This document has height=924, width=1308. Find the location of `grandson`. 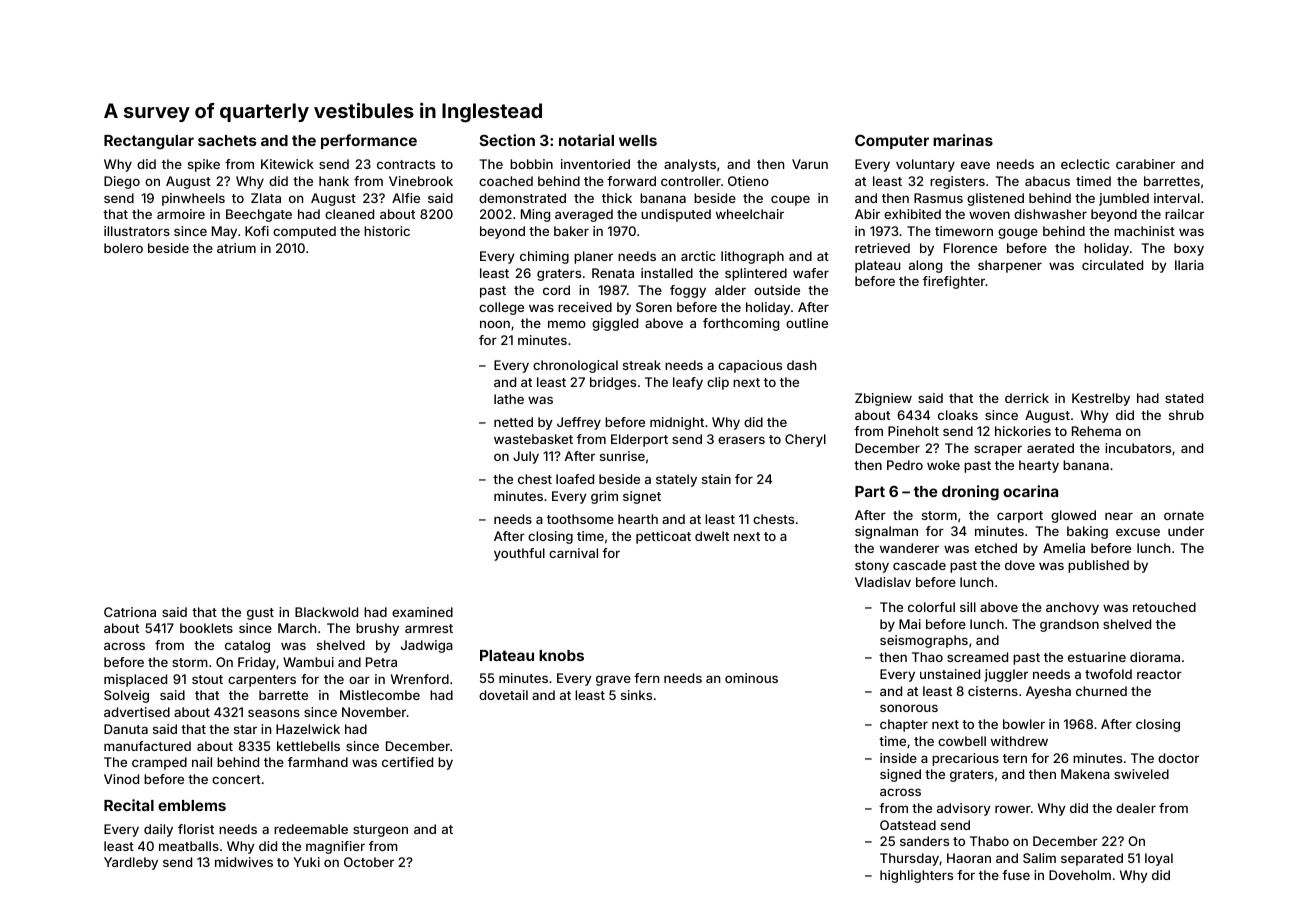

grandson is located at coordinates (1069, 625).
